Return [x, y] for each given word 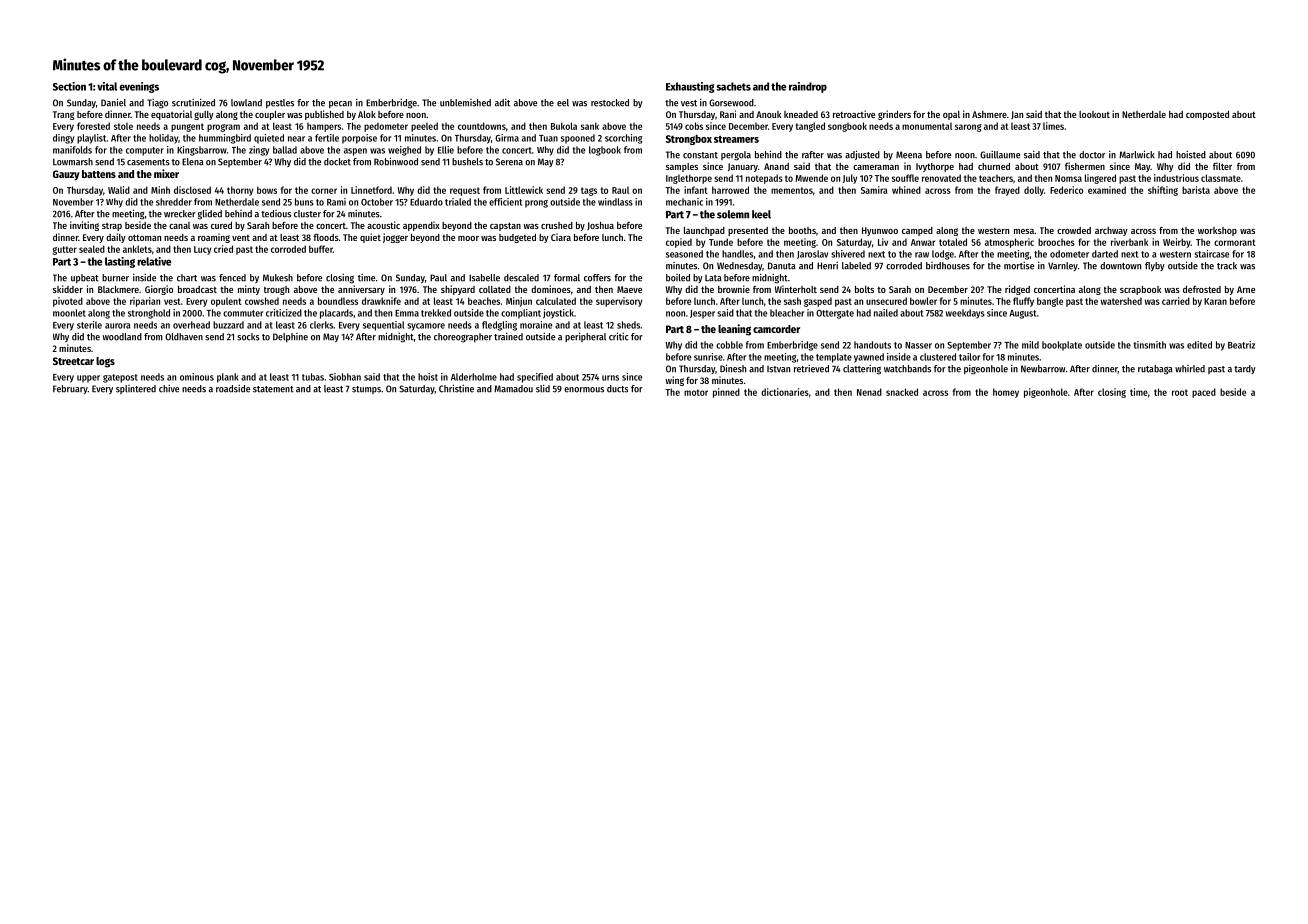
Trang [63, 115]
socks [248, 337]
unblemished [465, 103]
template [834, 358]
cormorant [1235, 242]
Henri [827, 266]
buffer [321, 249]
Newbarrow [1043, 369]
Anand [776, 166]
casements [148, 162]
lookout [1094, 114]
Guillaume [1000, 155]
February [70, 389]
